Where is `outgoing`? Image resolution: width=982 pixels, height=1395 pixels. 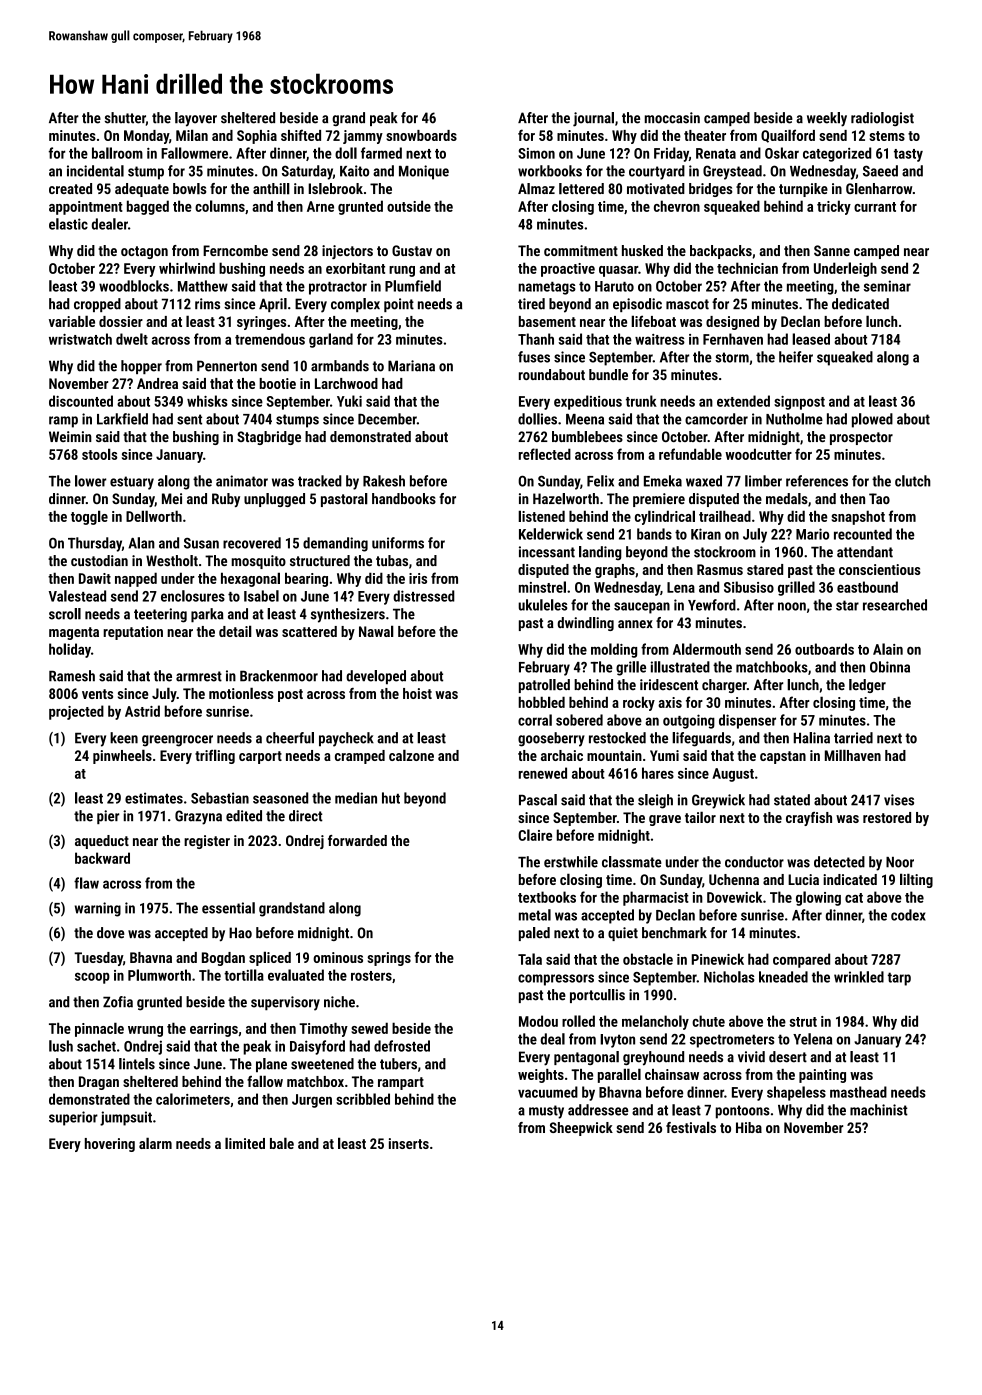 outgoing is located at coordinates (689, 721).
